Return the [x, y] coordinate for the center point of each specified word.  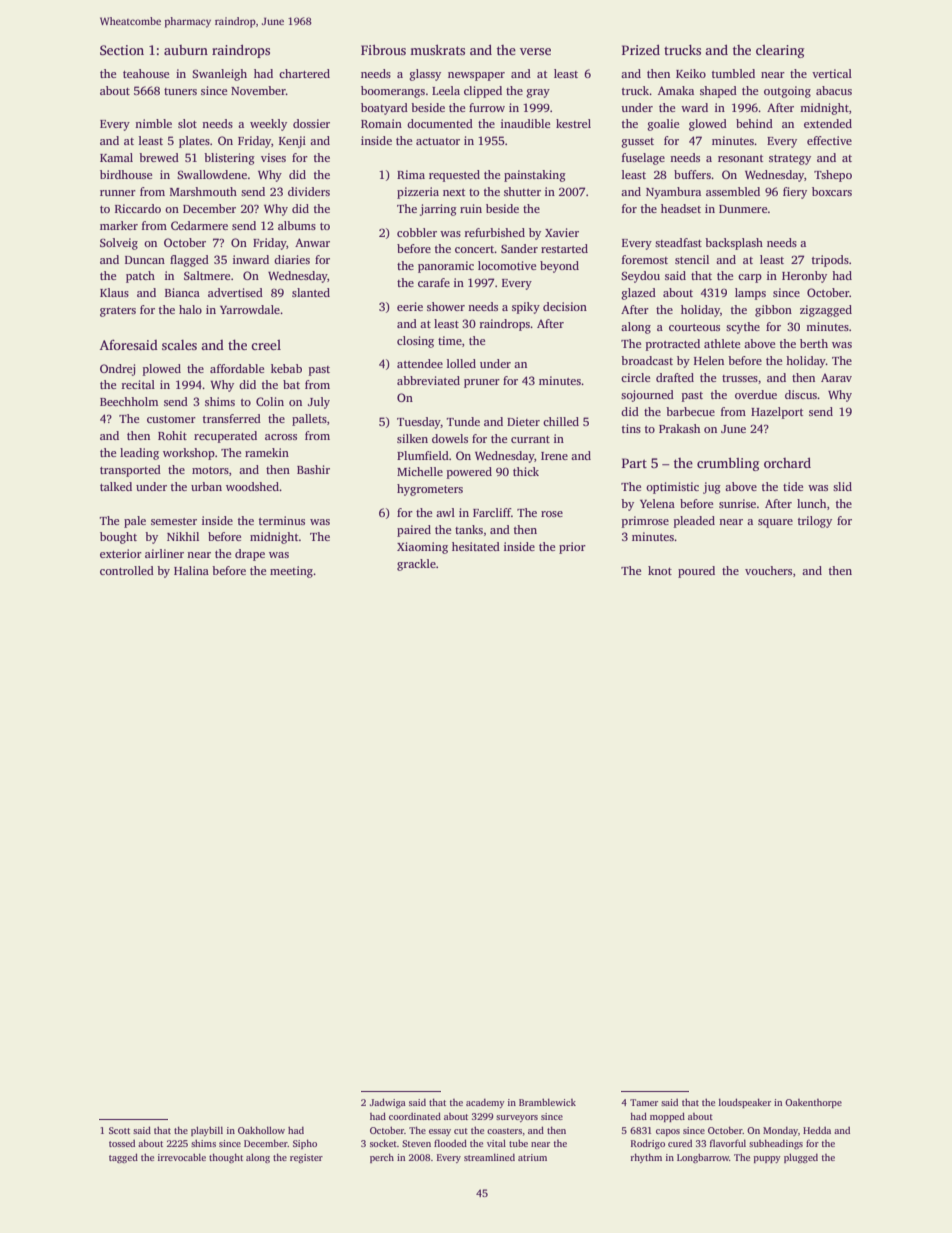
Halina [191, 570]
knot [660, 570]
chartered [304, 73]
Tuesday [419, 423]
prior [572, 548]
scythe [743, 328]
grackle [416, 565]
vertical [832, 73]
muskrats [437, 50]
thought [226, 1158]
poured [696, 572]
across [281, 437]
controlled [127, 570]
